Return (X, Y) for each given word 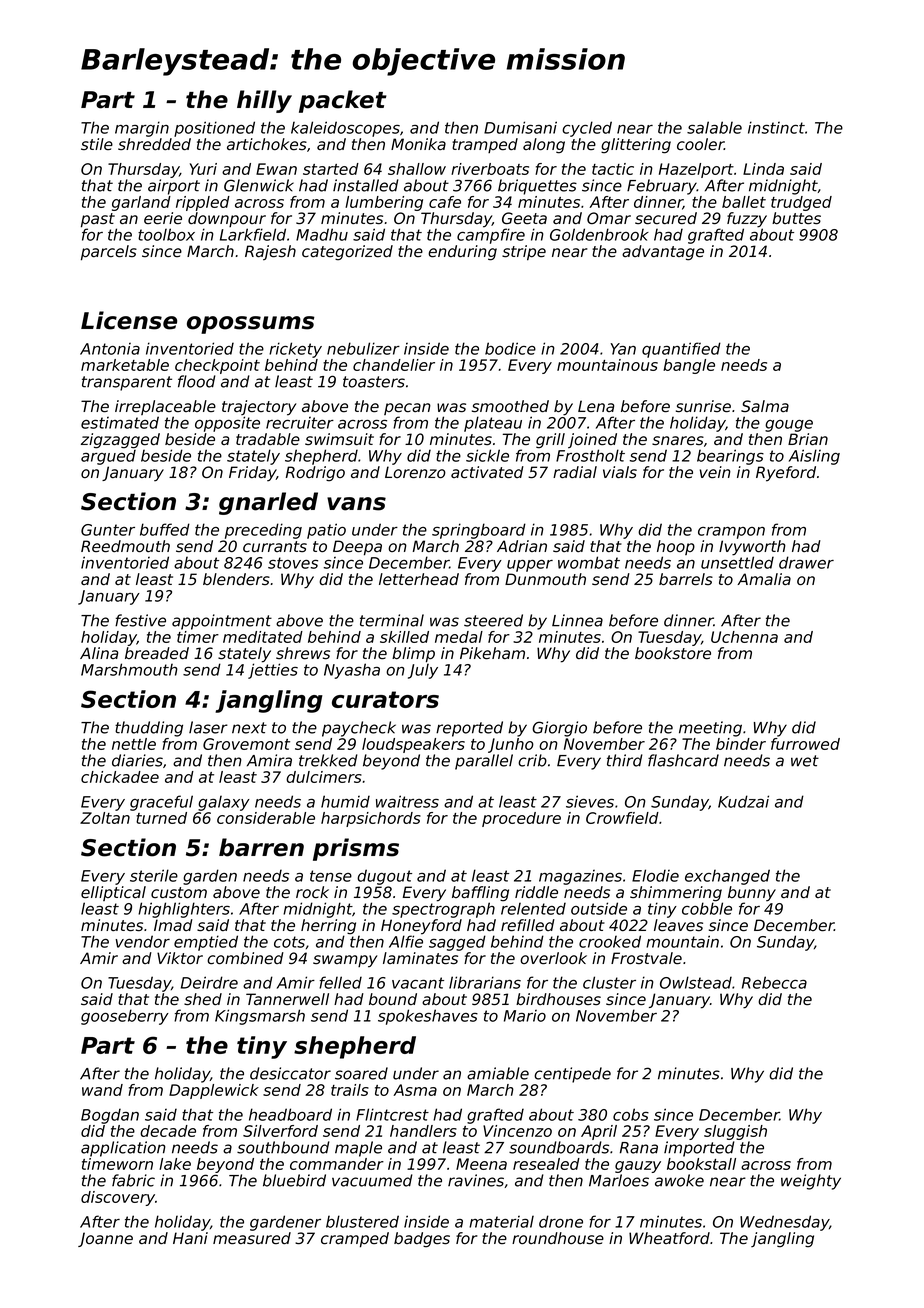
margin (142, 129)
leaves (678, 925)
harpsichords (371, 819)
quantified (681, 350)
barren (261, 847)
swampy (345, 961)
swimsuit (339, 439)
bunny (752, 893)
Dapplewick (214, 1091)
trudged (801, 203)
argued (108, 457)
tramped (485, 145)
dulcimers (324, 777)
